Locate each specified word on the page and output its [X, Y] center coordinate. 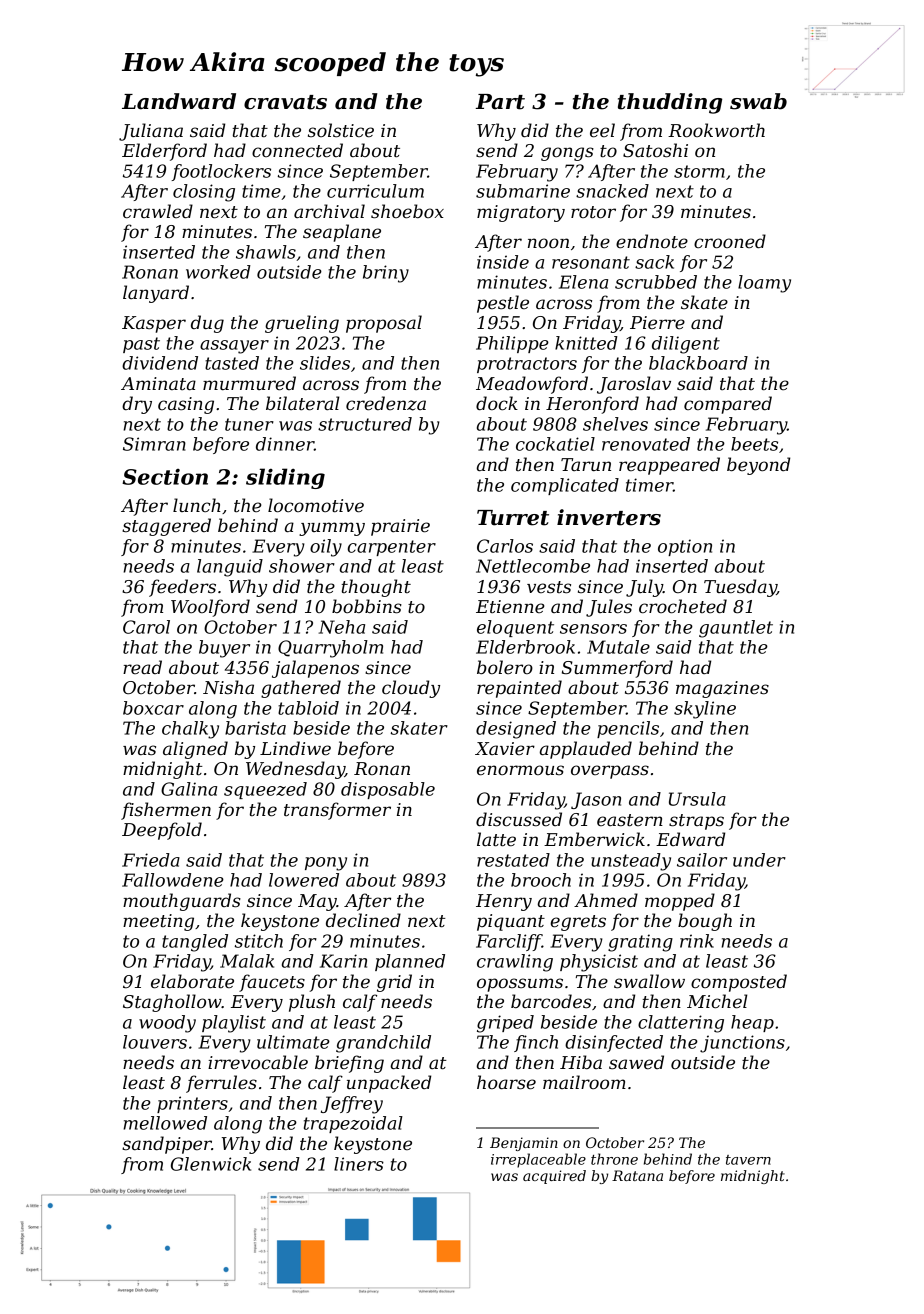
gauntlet [736, 629]
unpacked [389, 1084]
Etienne [510, 606]
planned [410, 962]
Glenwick [211, 1164]
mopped [680, 902]
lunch [197, 505]
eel [602, 130]
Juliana [151, 132]
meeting [158, 922]
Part [500, 102]
